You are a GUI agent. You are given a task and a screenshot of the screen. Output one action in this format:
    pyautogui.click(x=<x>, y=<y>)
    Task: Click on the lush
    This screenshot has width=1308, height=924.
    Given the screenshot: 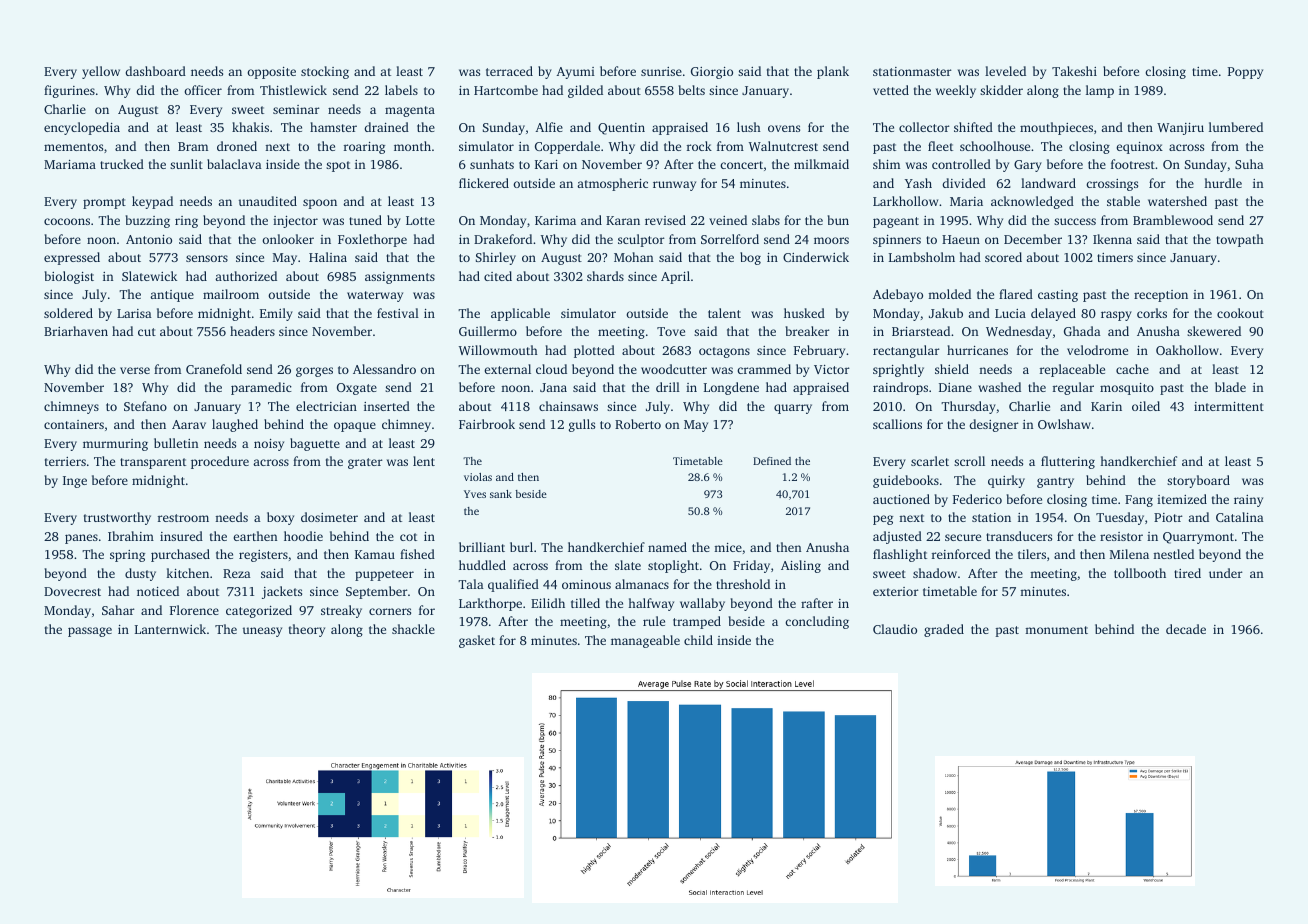 What is the action you would take?
    pyautogui.click(x=749, y=127)
